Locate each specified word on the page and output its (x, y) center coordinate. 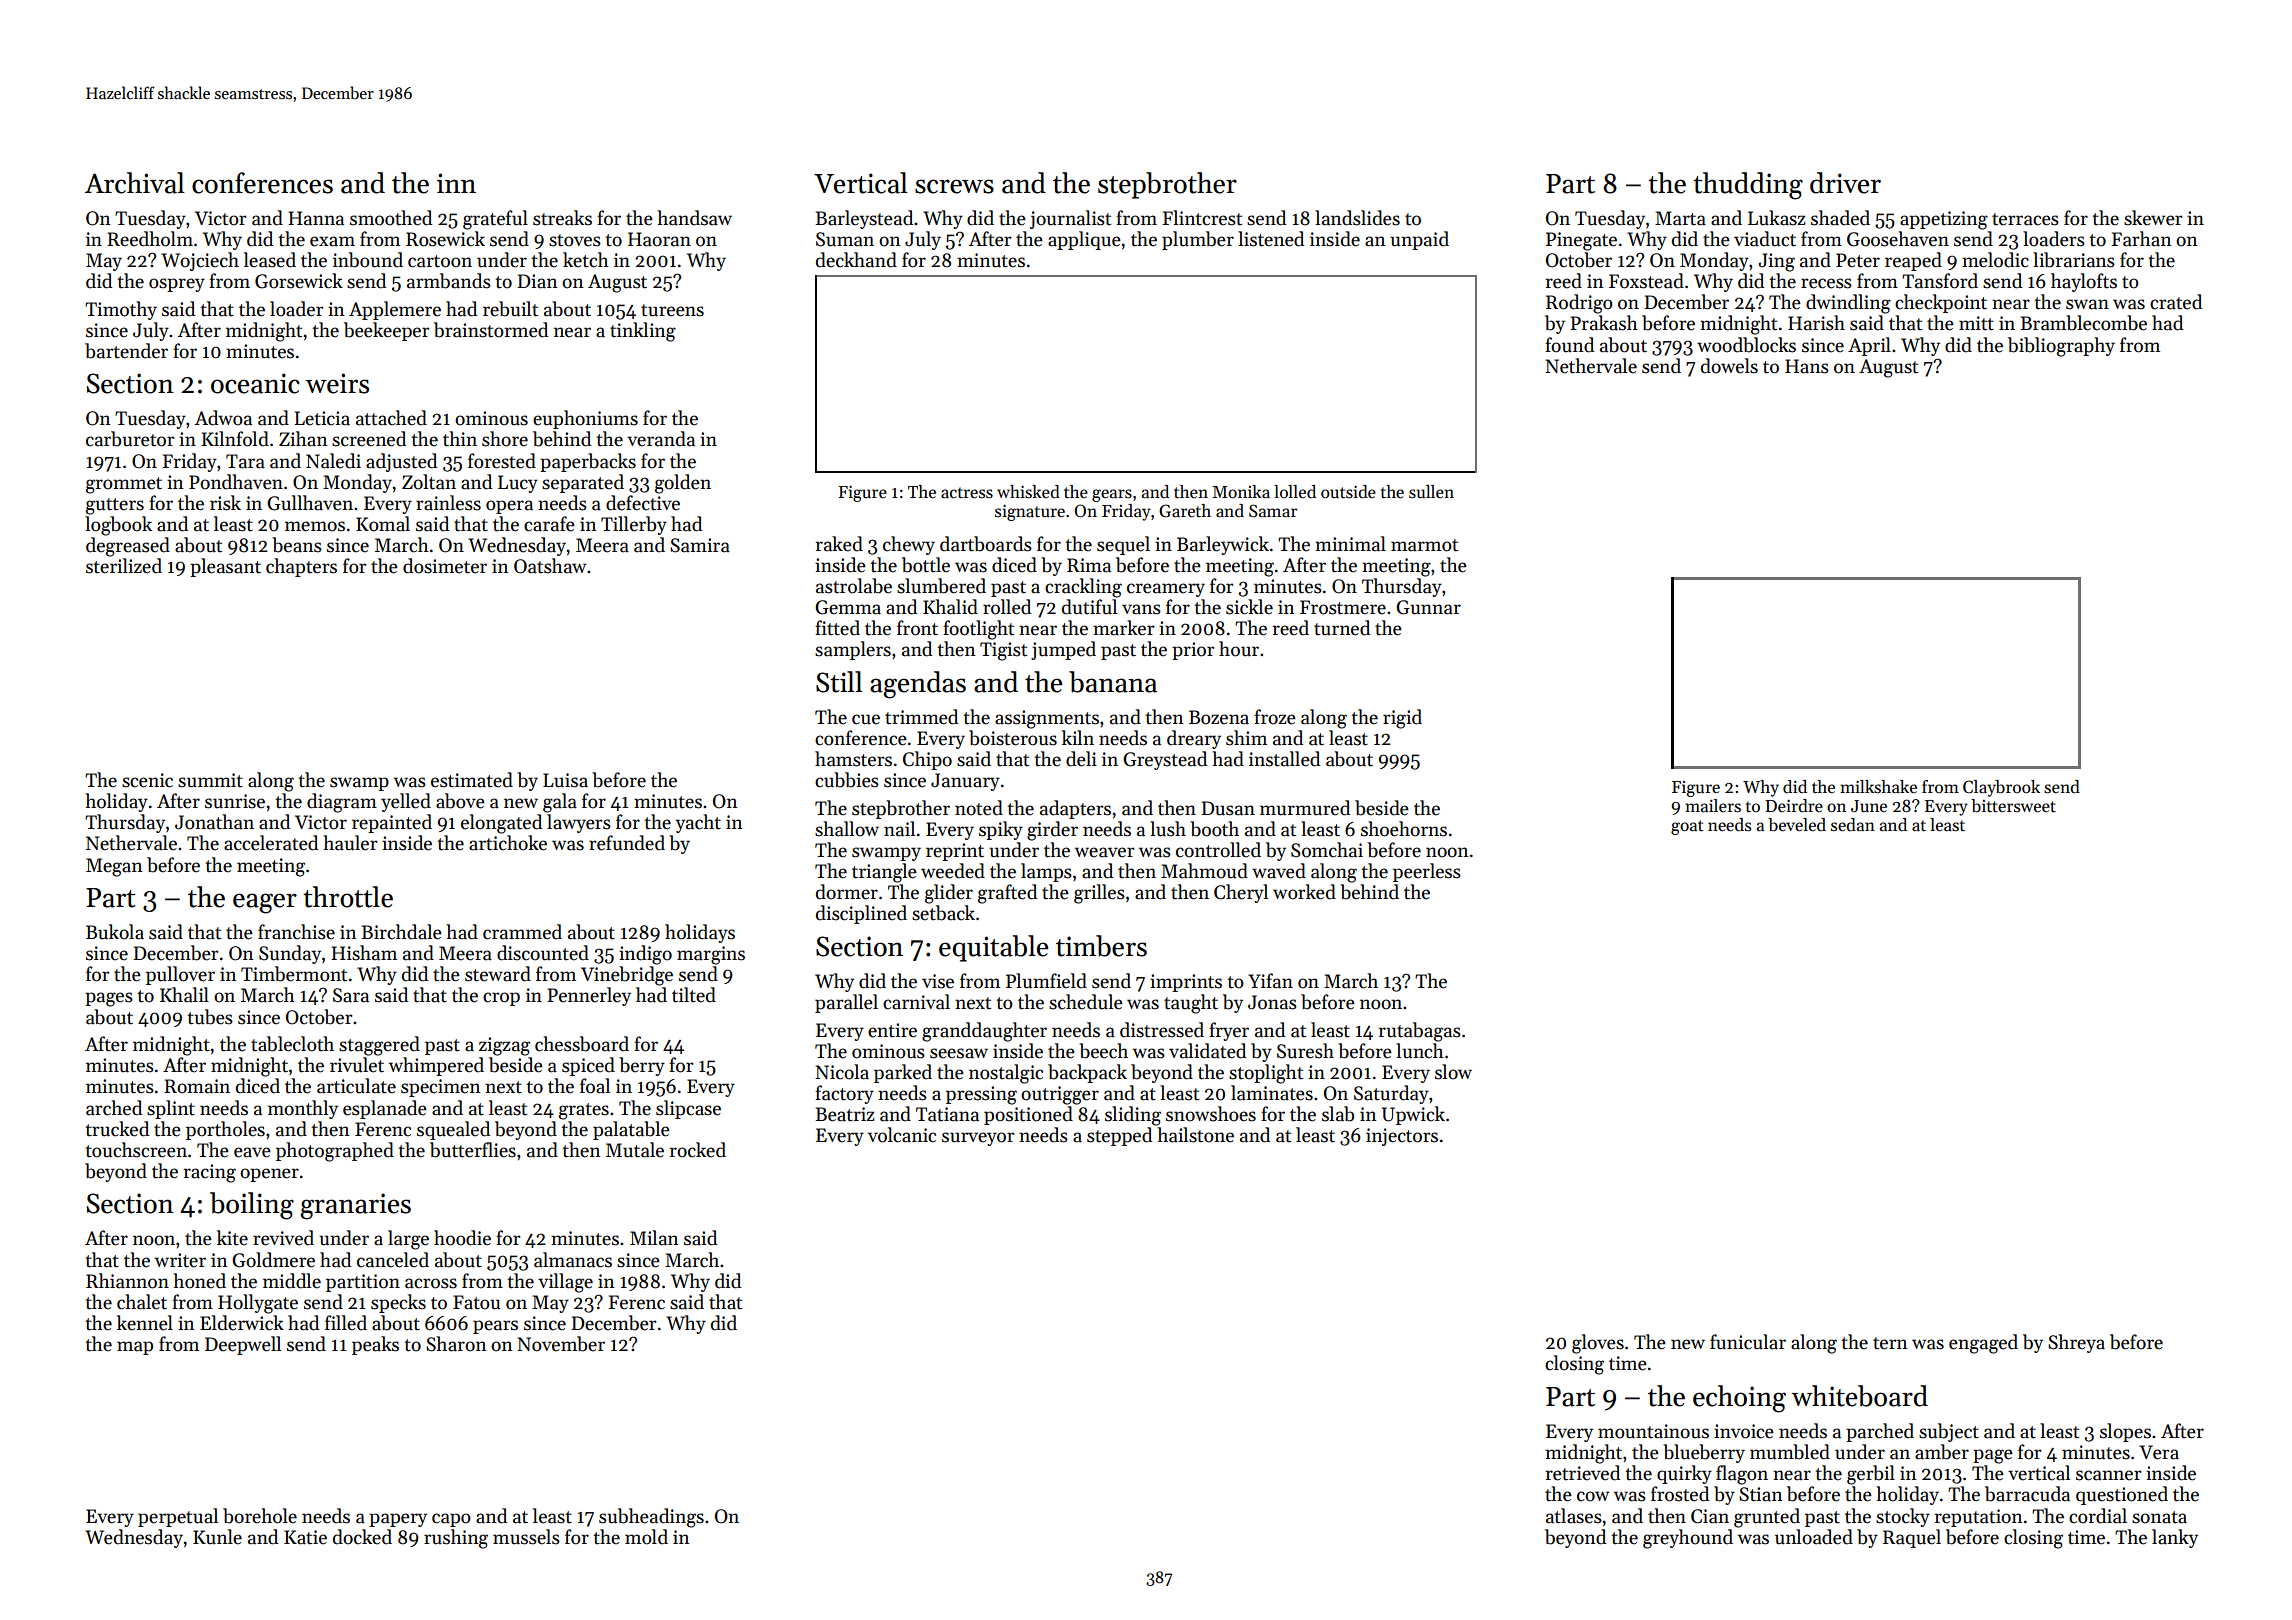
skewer (2153, 218)
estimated (472, 780)
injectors (1402, 1137)
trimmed (921, 717)
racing (209, 1173)
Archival (135, 183)
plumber (1198, 240)
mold (646, 1537)
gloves (1598, 1344)
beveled (1797, 825)
